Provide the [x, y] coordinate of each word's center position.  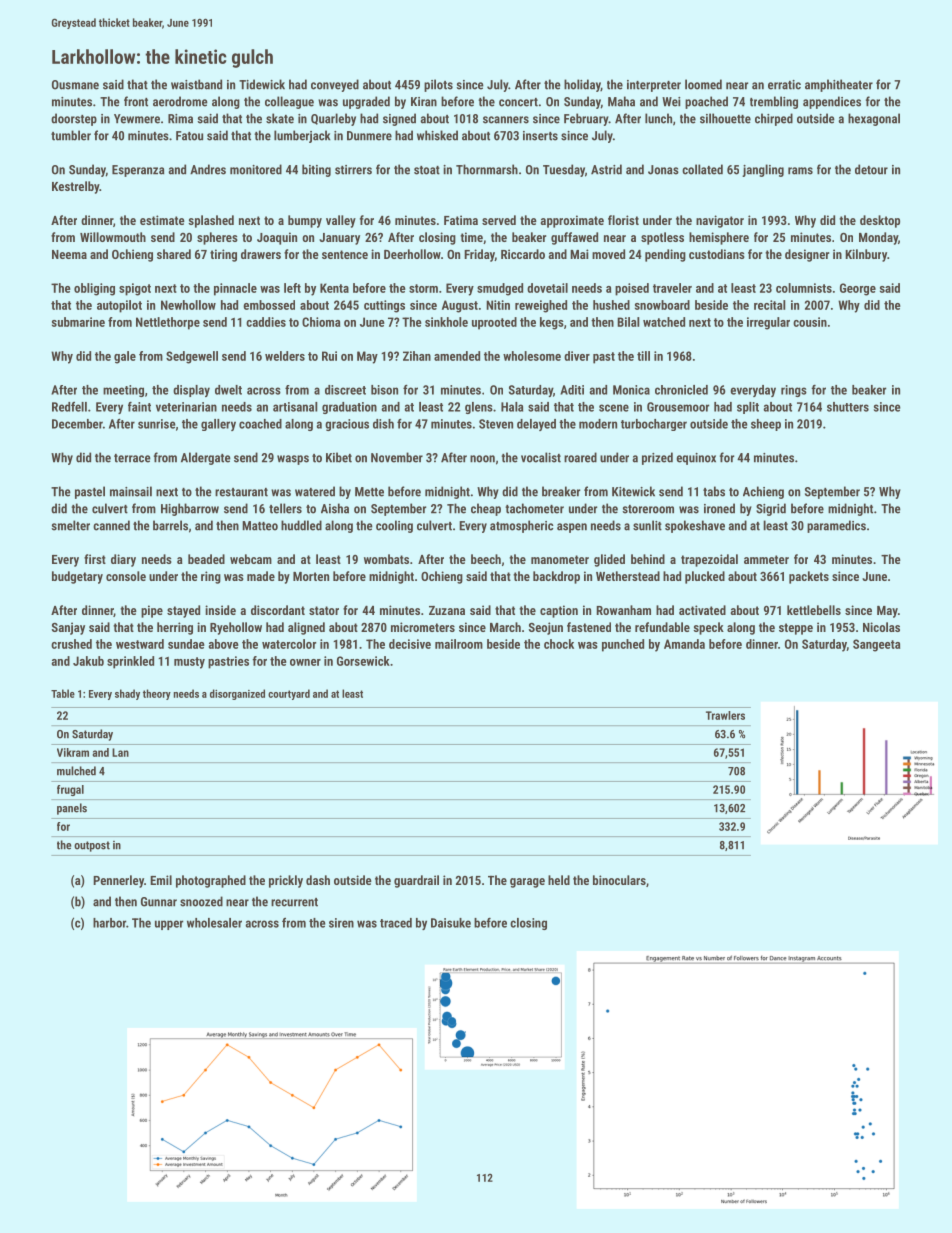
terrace [132, 458]
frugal [70, 790]
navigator [720, 221]
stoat [427, 170]
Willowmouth [113, 237]
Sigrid [771, 509]
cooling [394, 526]
